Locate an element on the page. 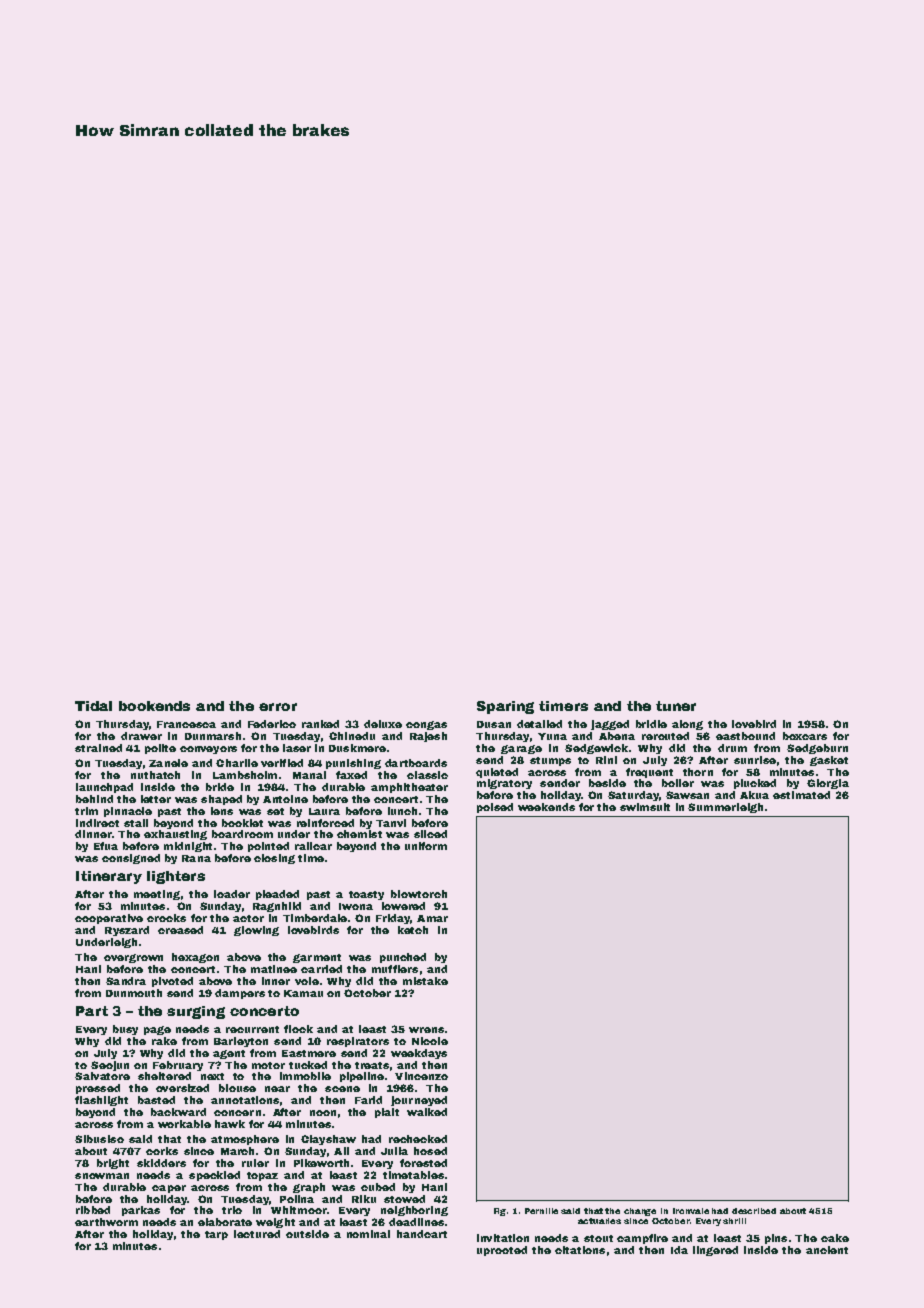 The width and height of the image is (924, 1308). Vincenzo is located at coordinates (421, 1076).
